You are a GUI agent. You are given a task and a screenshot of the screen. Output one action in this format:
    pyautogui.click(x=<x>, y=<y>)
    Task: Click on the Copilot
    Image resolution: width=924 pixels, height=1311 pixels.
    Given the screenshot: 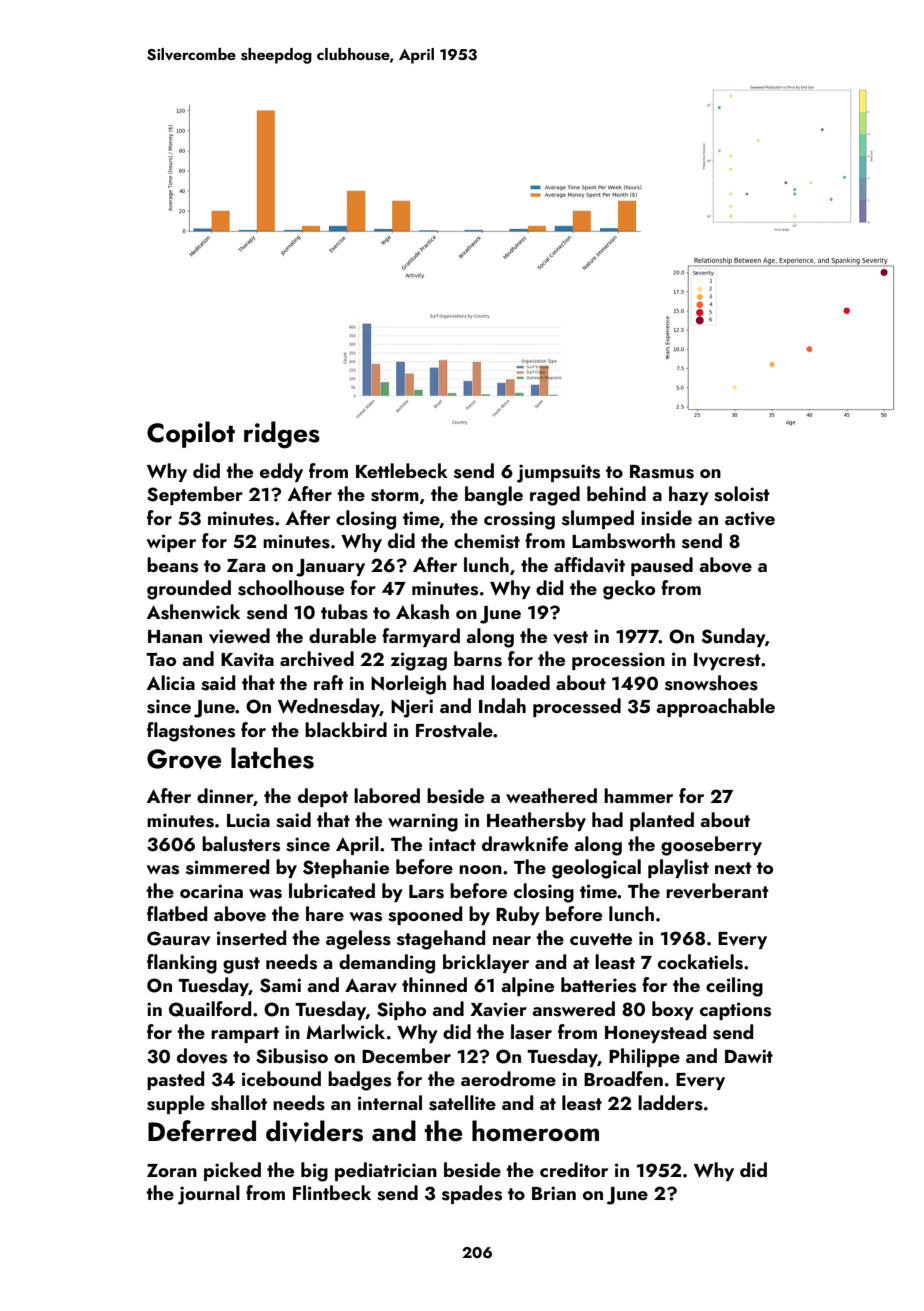 What is the action you would take?
    pyautogui.click(x=191, y=434)
